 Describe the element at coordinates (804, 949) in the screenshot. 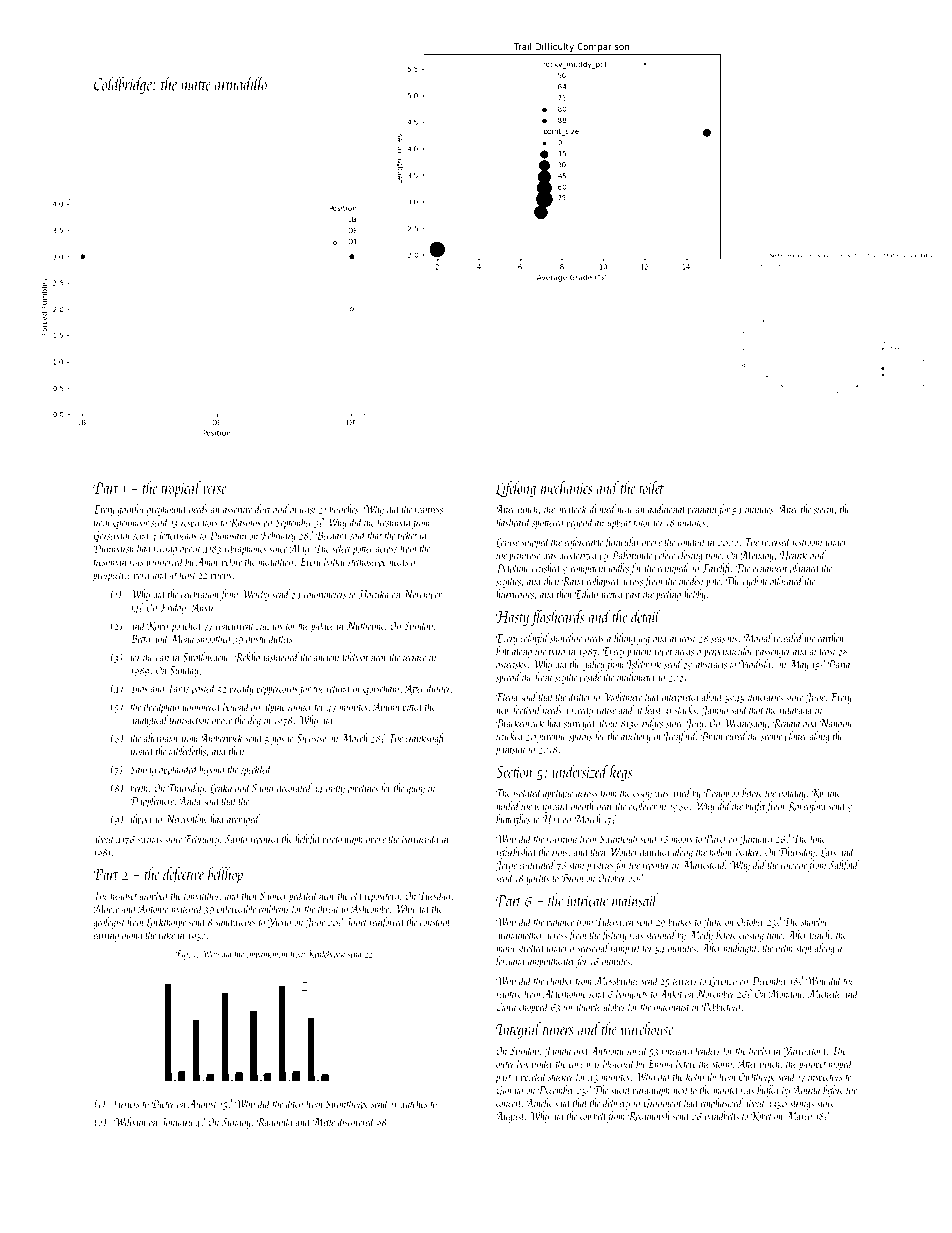

I see `slept` at that location.
